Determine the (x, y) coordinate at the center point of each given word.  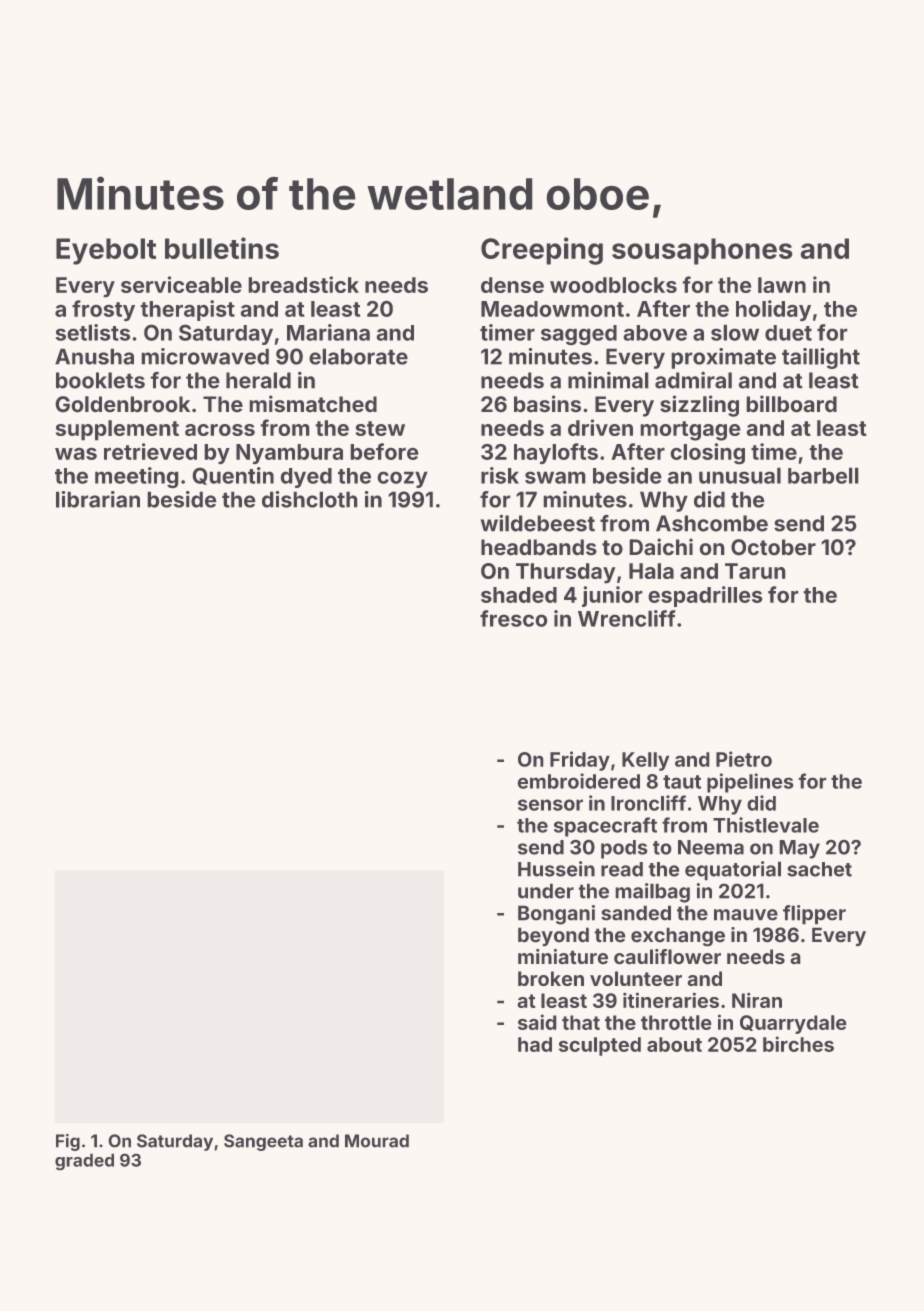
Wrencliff (627, 618)
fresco (514, 618)
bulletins (222, 248)
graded (84, 1162)
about (674, 1044)
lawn (782, 285)
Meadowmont (552, 309)
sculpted (600, 1046)
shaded (519, 595)
